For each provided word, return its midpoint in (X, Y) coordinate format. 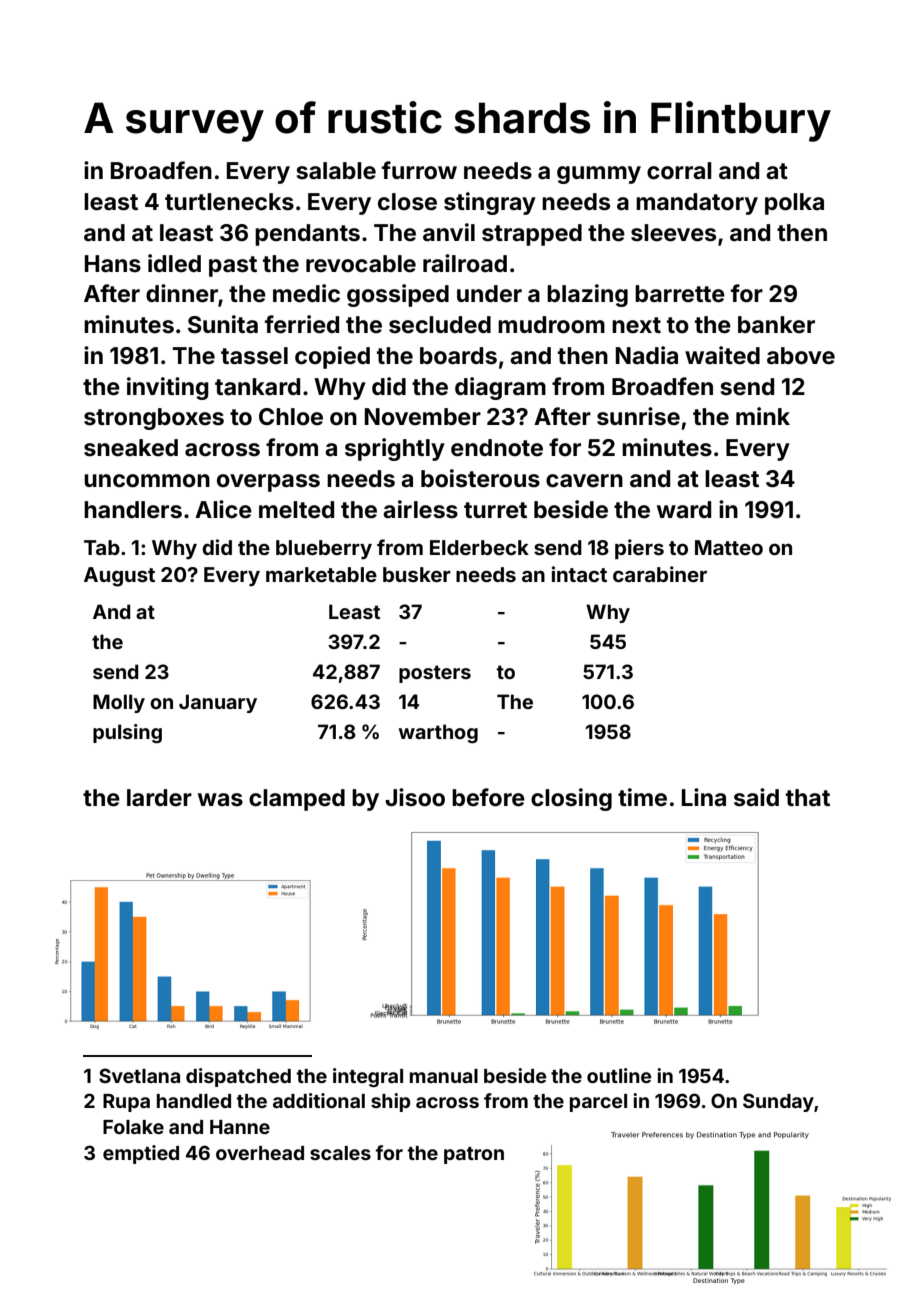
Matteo (729, 547)
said (756, 797)
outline (619, 1075)
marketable (321, 574)
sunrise (638, 416)
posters (435, 674)
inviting (168, 388)
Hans (113, 264)
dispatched (238, 1077)
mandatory (697, 204)
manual (444, 1076)
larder (159, 798)
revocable (361, 264)
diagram (500, 388)
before (488, 797)
